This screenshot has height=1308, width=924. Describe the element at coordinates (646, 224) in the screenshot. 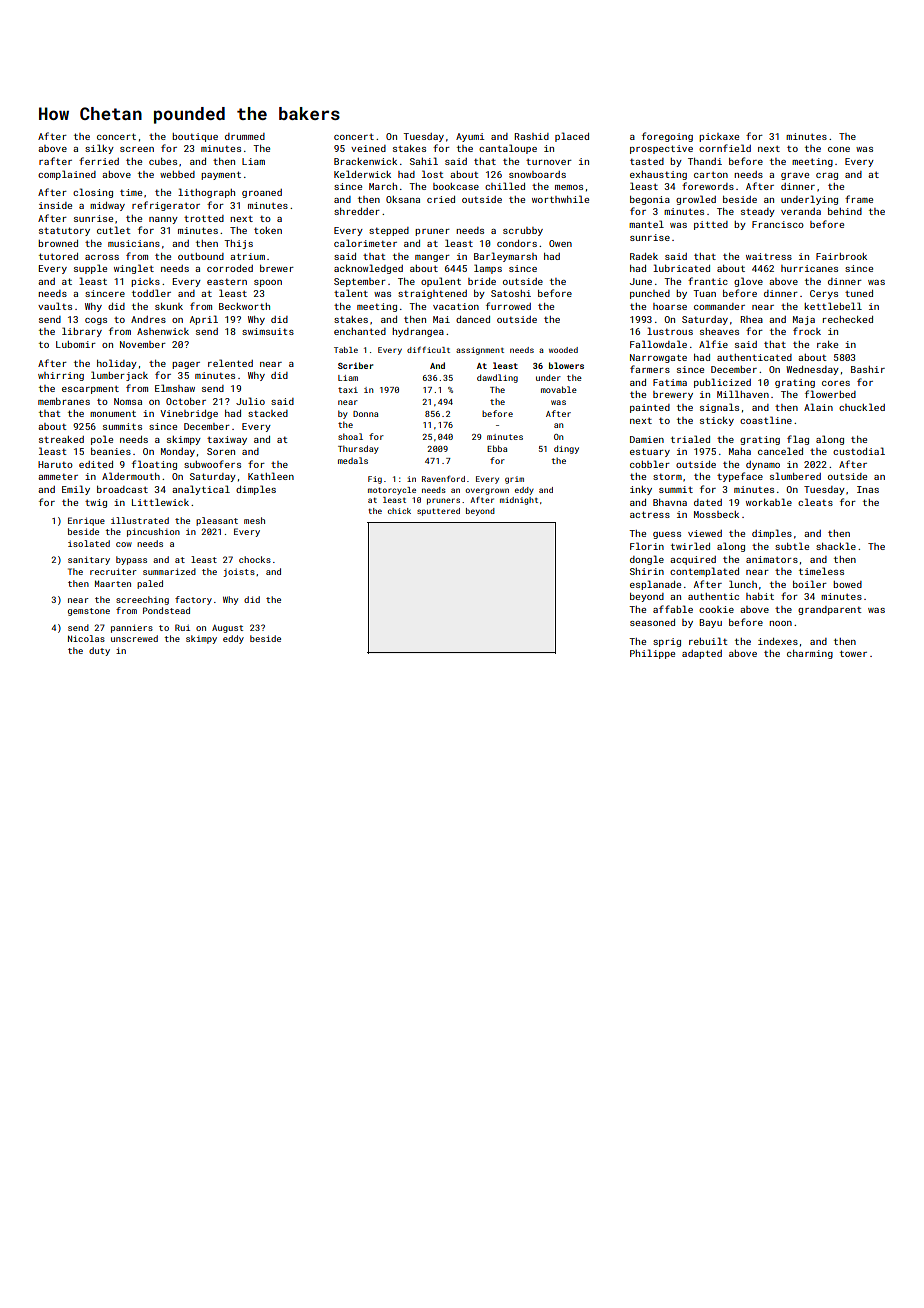

I see `mantel` at that location.
